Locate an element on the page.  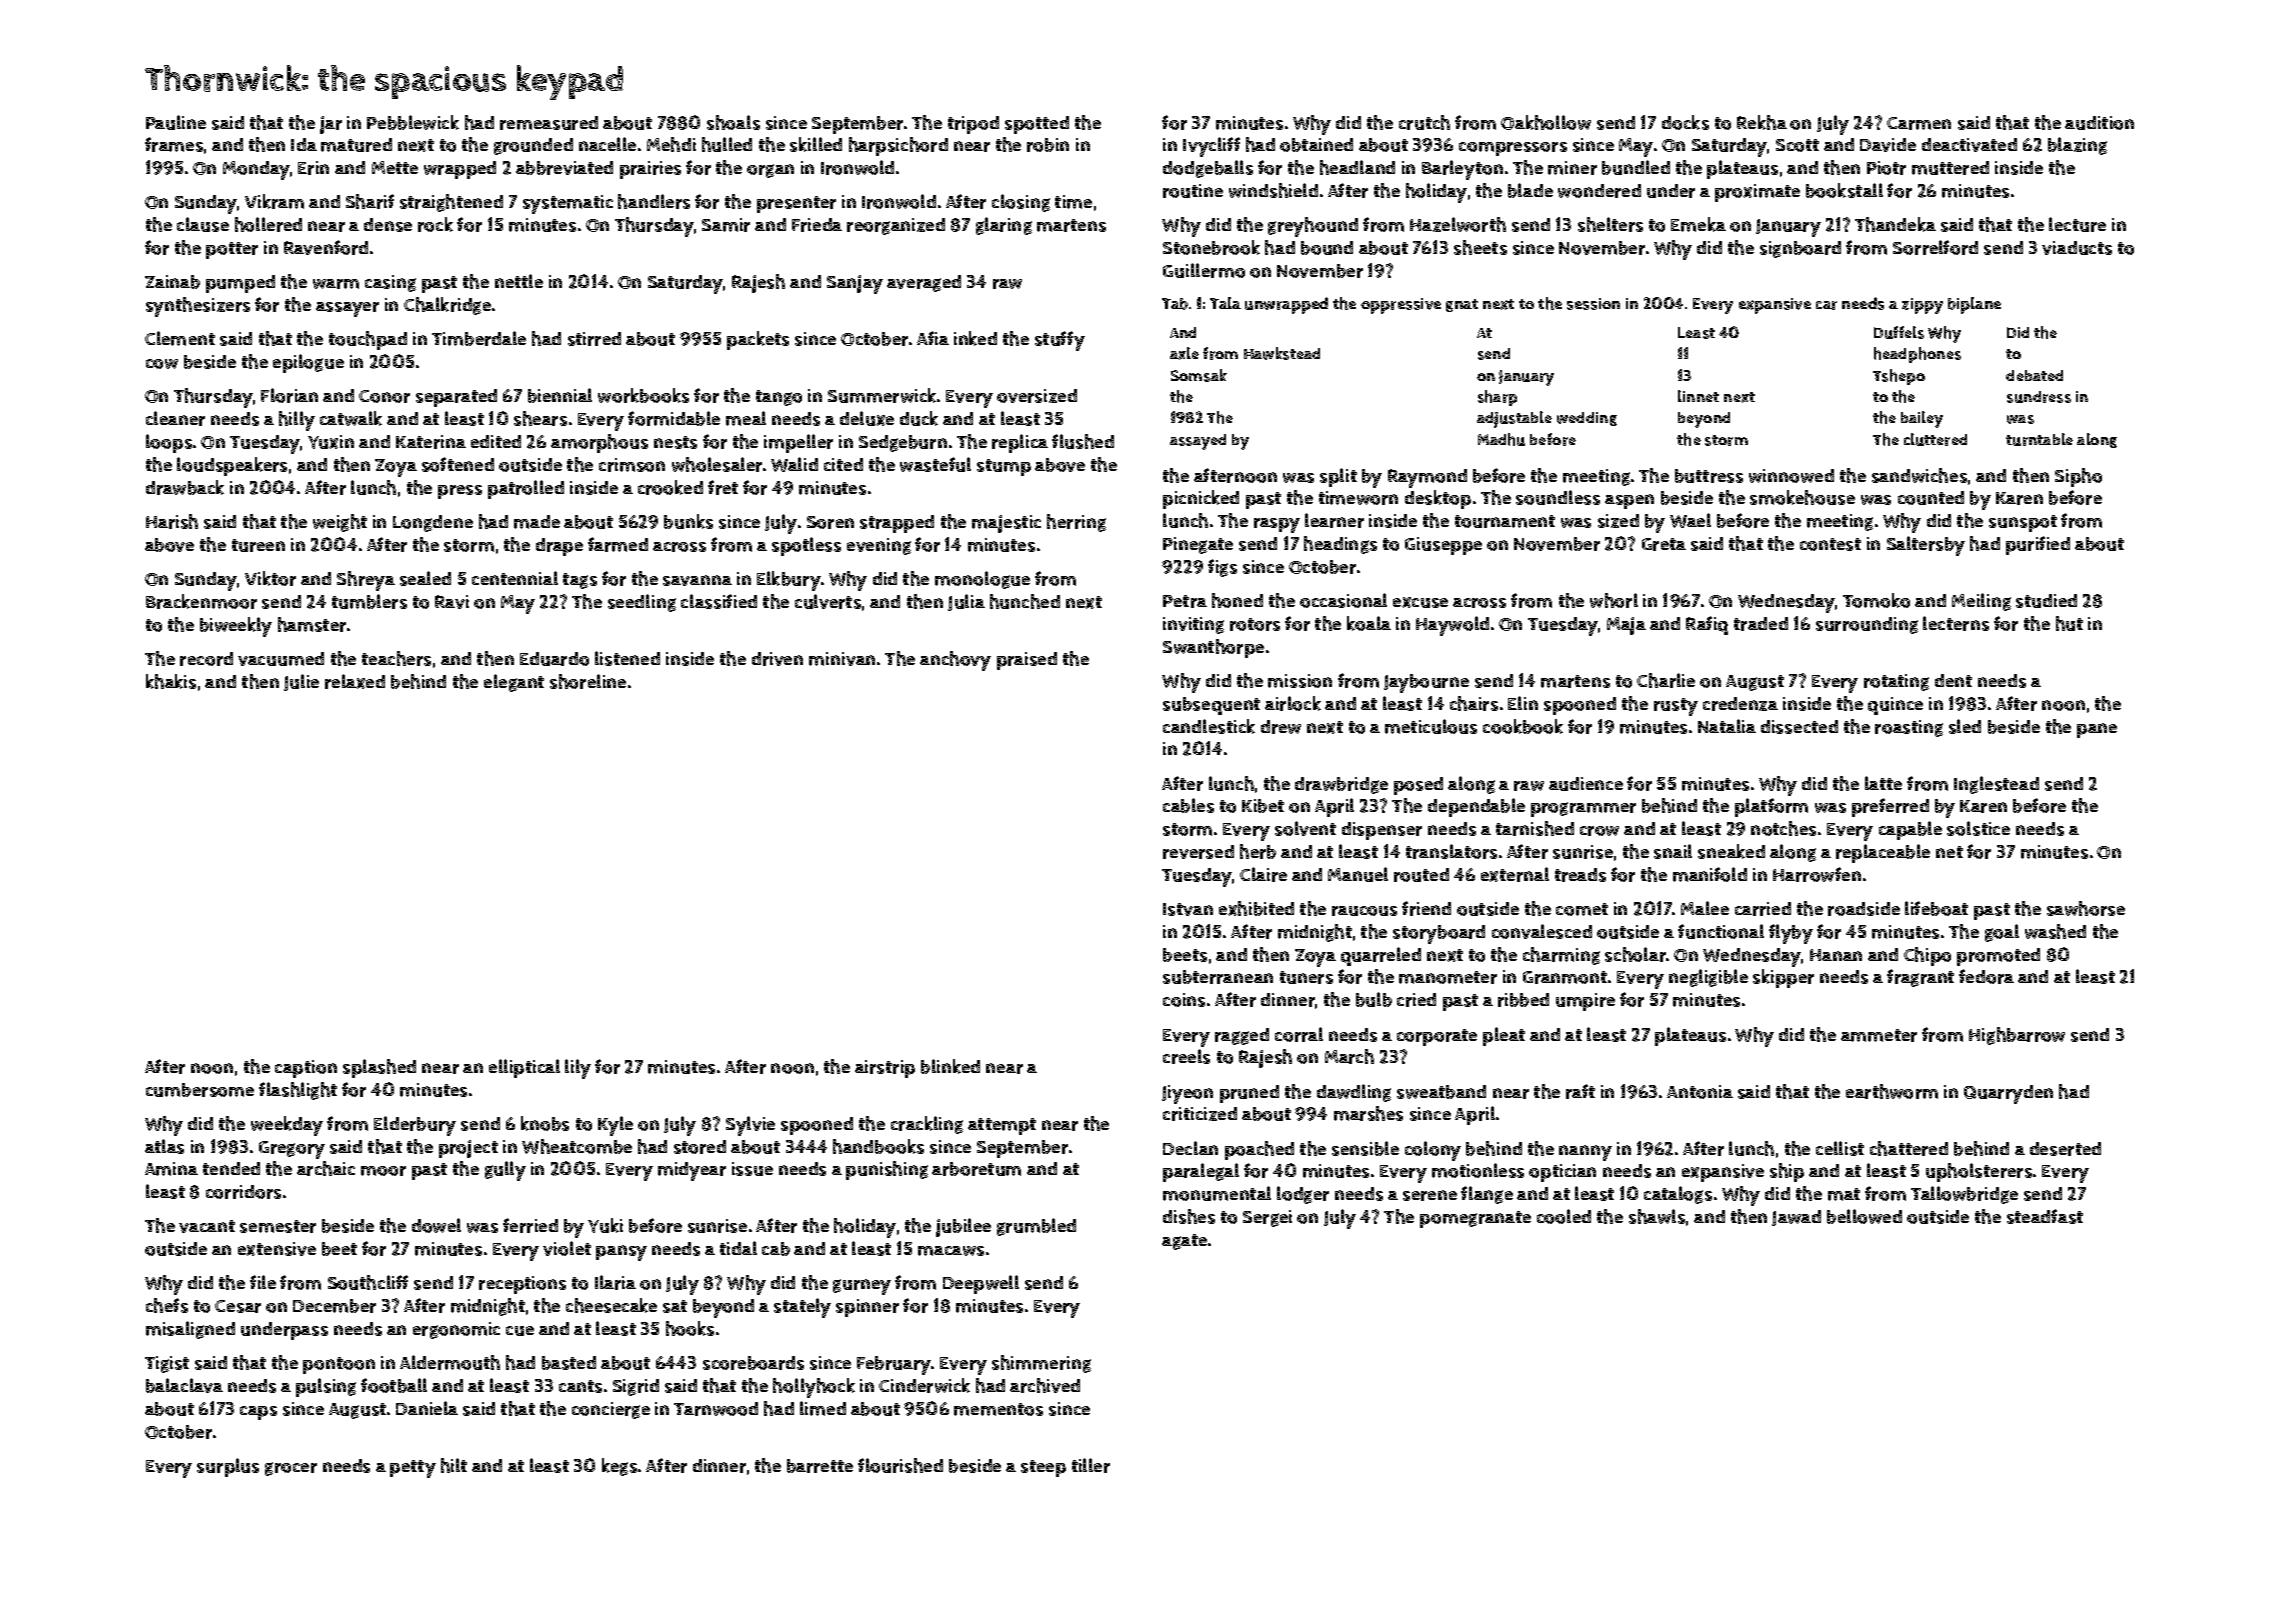
spotted is located at coordinates (1037, 125).
